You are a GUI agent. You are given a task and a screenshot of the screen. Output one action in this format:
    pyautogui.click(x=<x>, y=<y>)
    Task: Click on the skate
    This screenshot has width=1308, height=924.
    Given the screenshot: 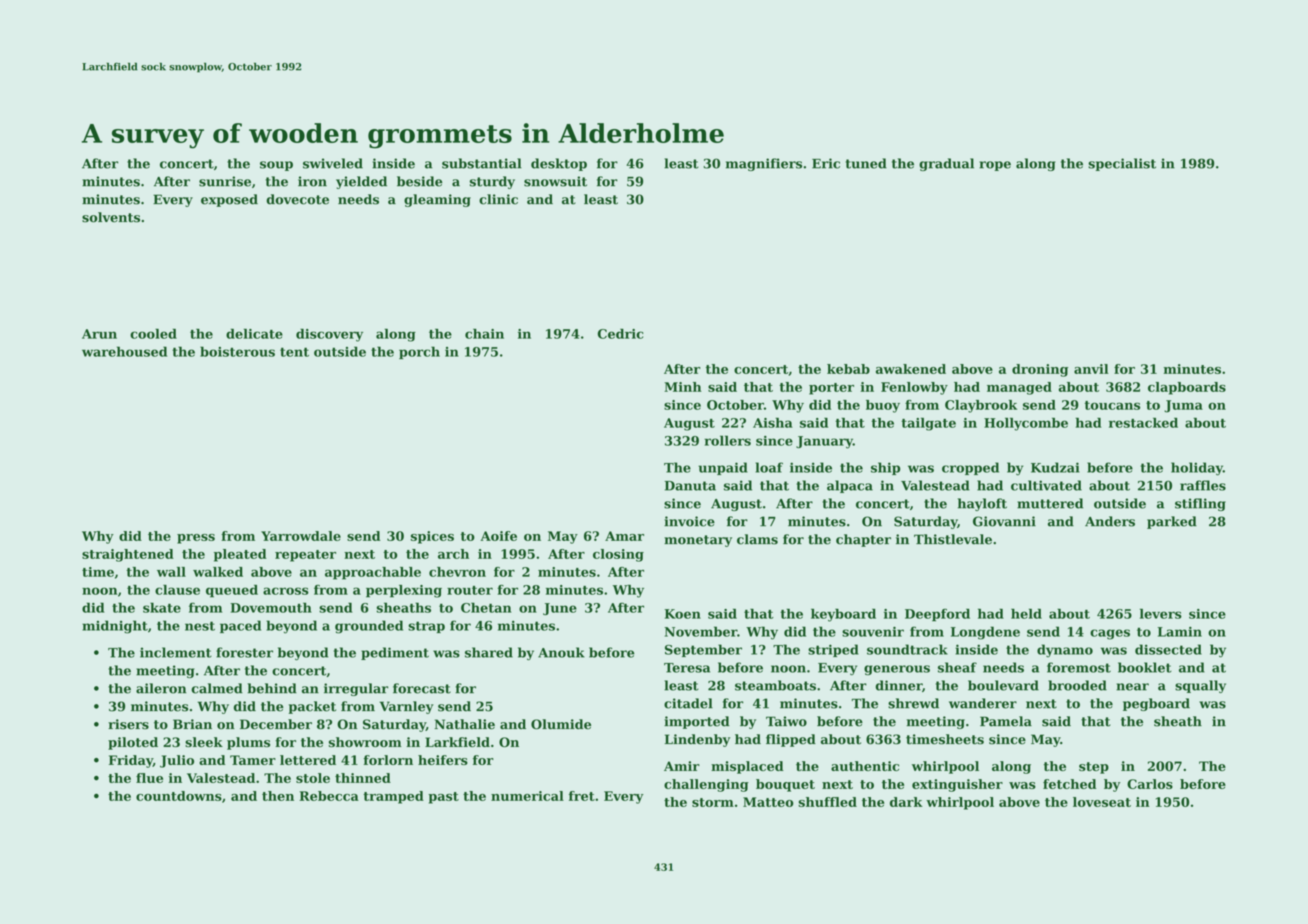 What is the action you would take?
    pyautogui.click(x=162, y=607)
